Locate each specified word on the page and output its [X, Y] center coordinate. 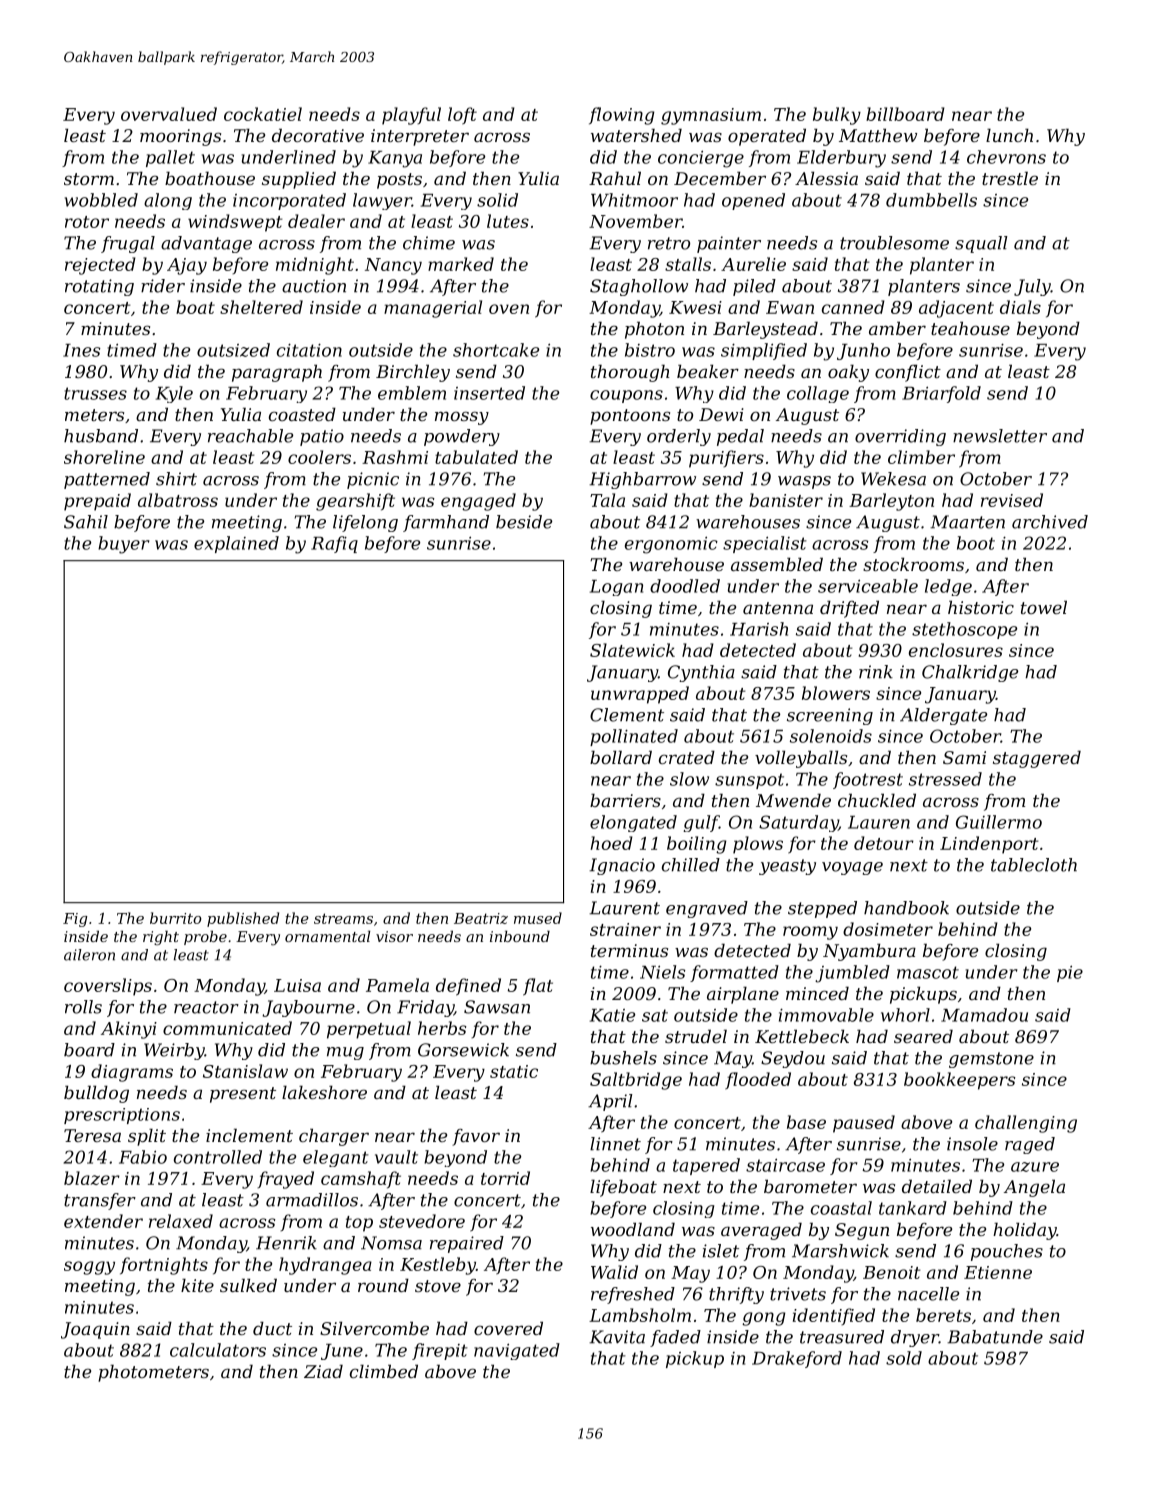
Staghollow [639, 287]
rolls [83, 1007]
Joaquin [95, 1330]
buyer [123, 545]
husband [101, 436]
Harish [759, 629]
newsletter [1000, 436]
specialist [765, 544]
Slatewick [632, 650]
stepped [822, 909]
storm [89, 179]
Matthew [878, 135]
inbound [520, 936]
